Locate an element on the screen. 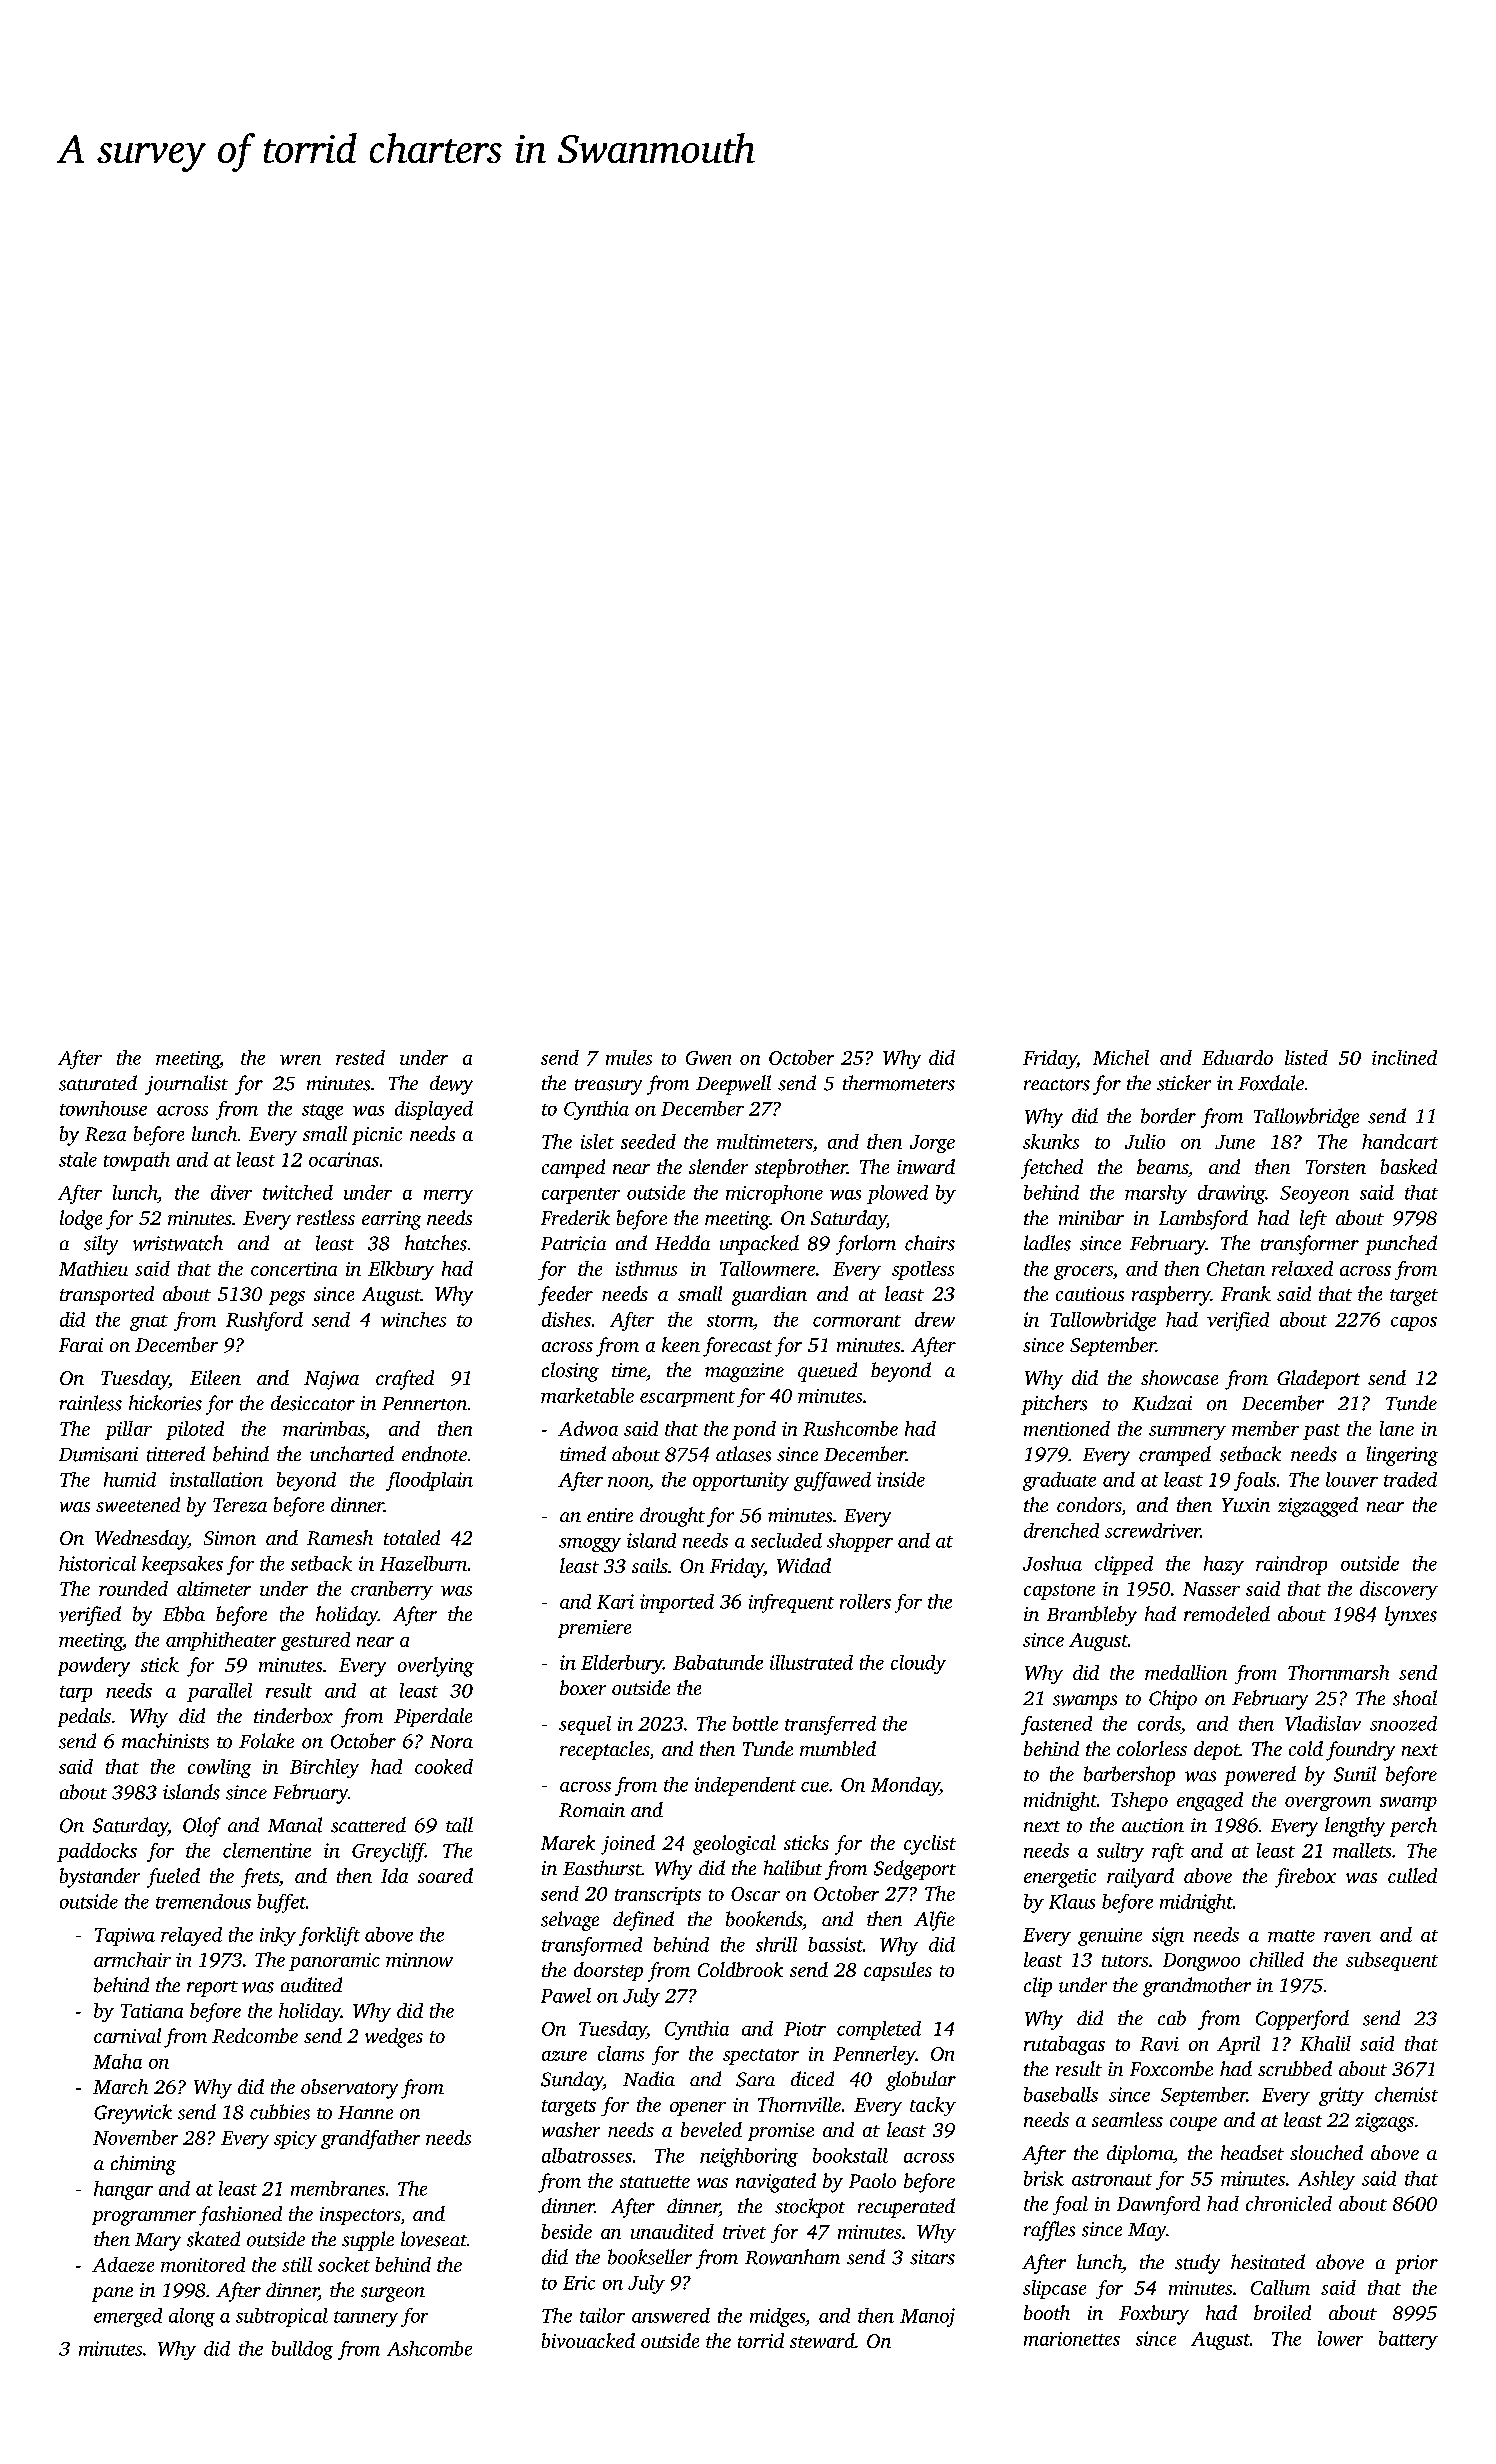 This screenshot has height=2464, width=1496. emerged is located at coordinates (128, 2317).
